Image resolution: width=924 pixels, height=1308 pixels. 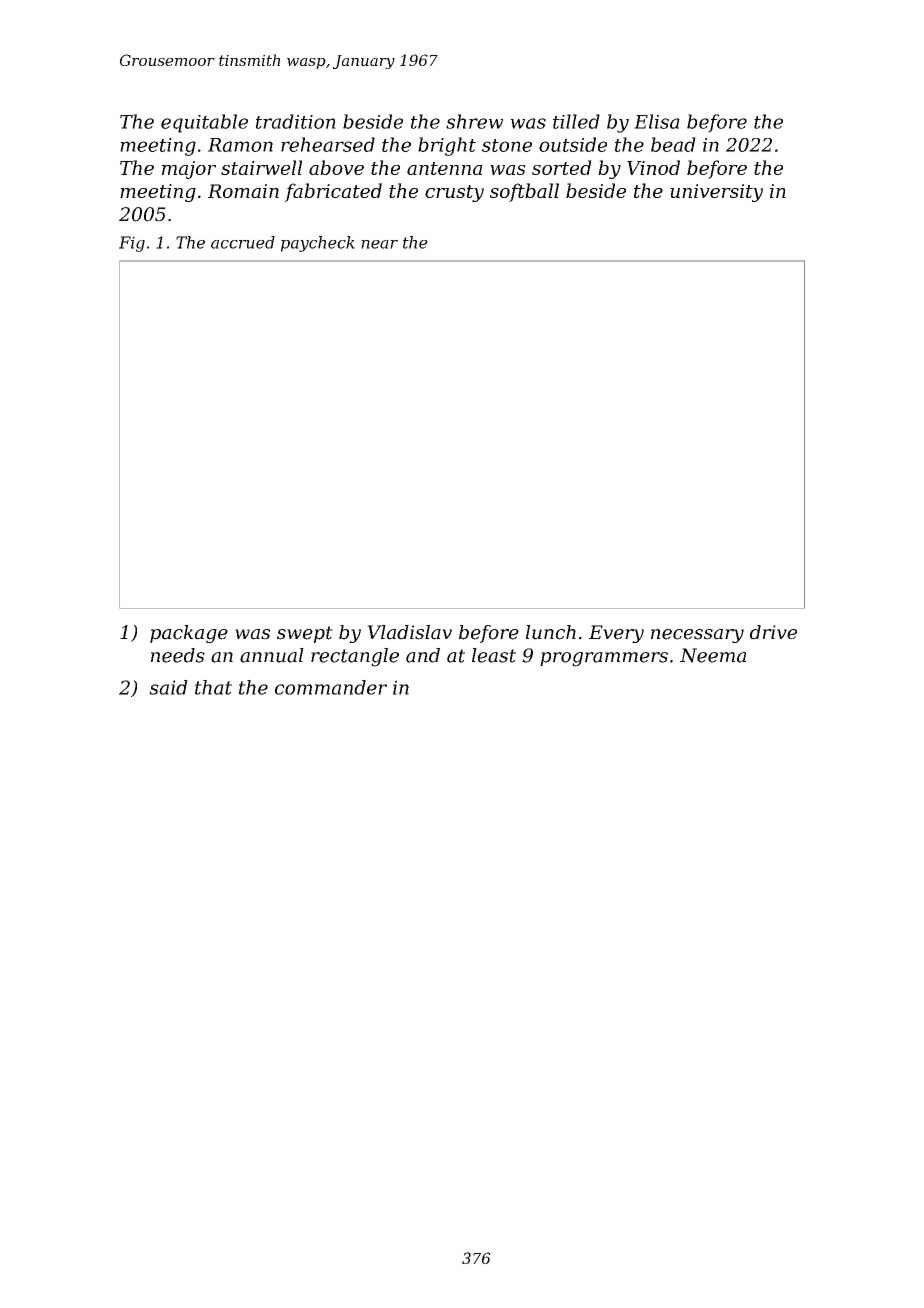 I want to click on Vladislav, so click(x=409, y=632).
